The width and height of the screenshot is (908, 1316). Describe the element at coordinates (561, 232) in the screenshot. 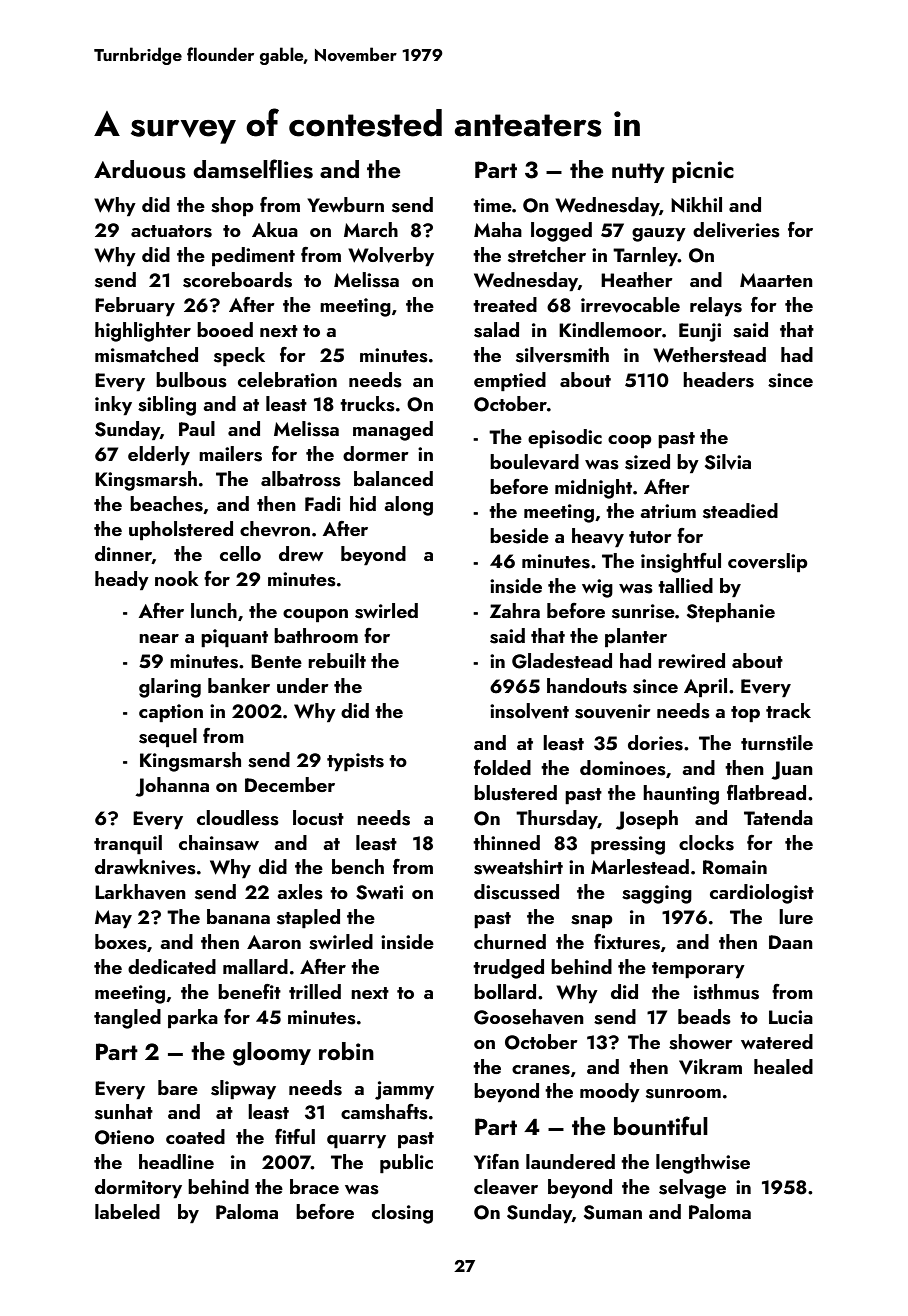

I see `logged` at that location.
